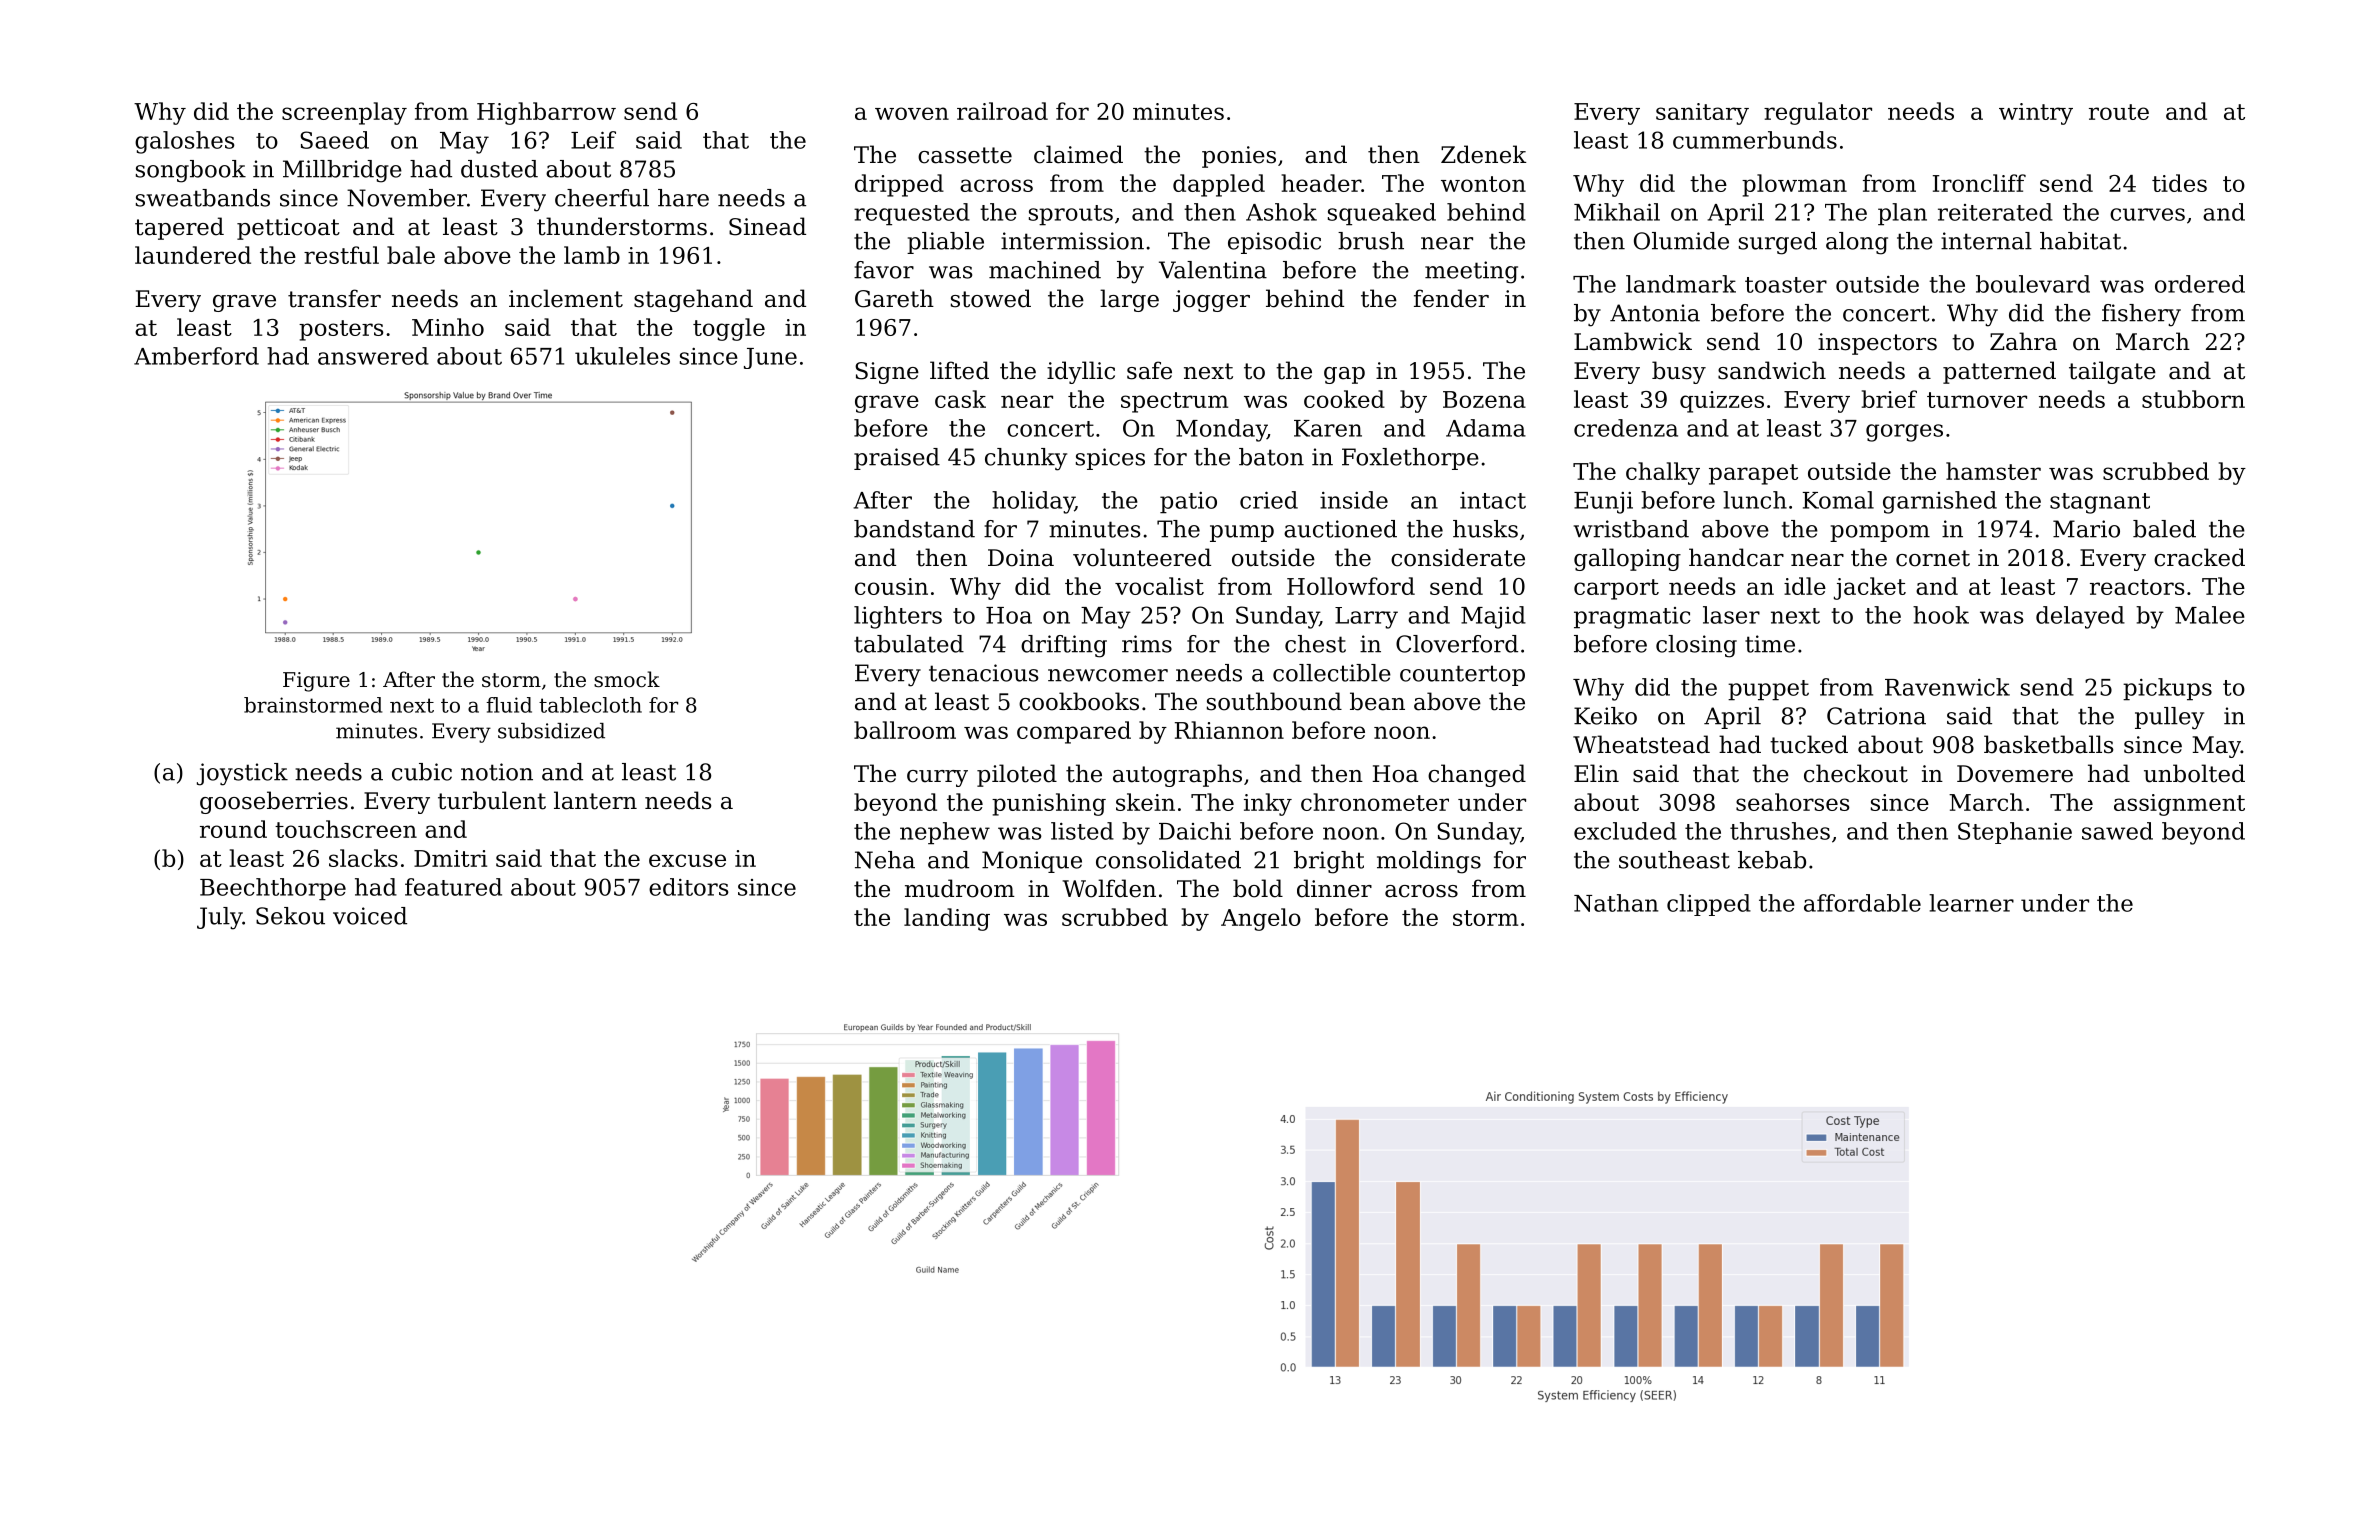  What do you see at coordinates (627, 679) in the document?
I see `smock` at bounding box center [627, 679].
